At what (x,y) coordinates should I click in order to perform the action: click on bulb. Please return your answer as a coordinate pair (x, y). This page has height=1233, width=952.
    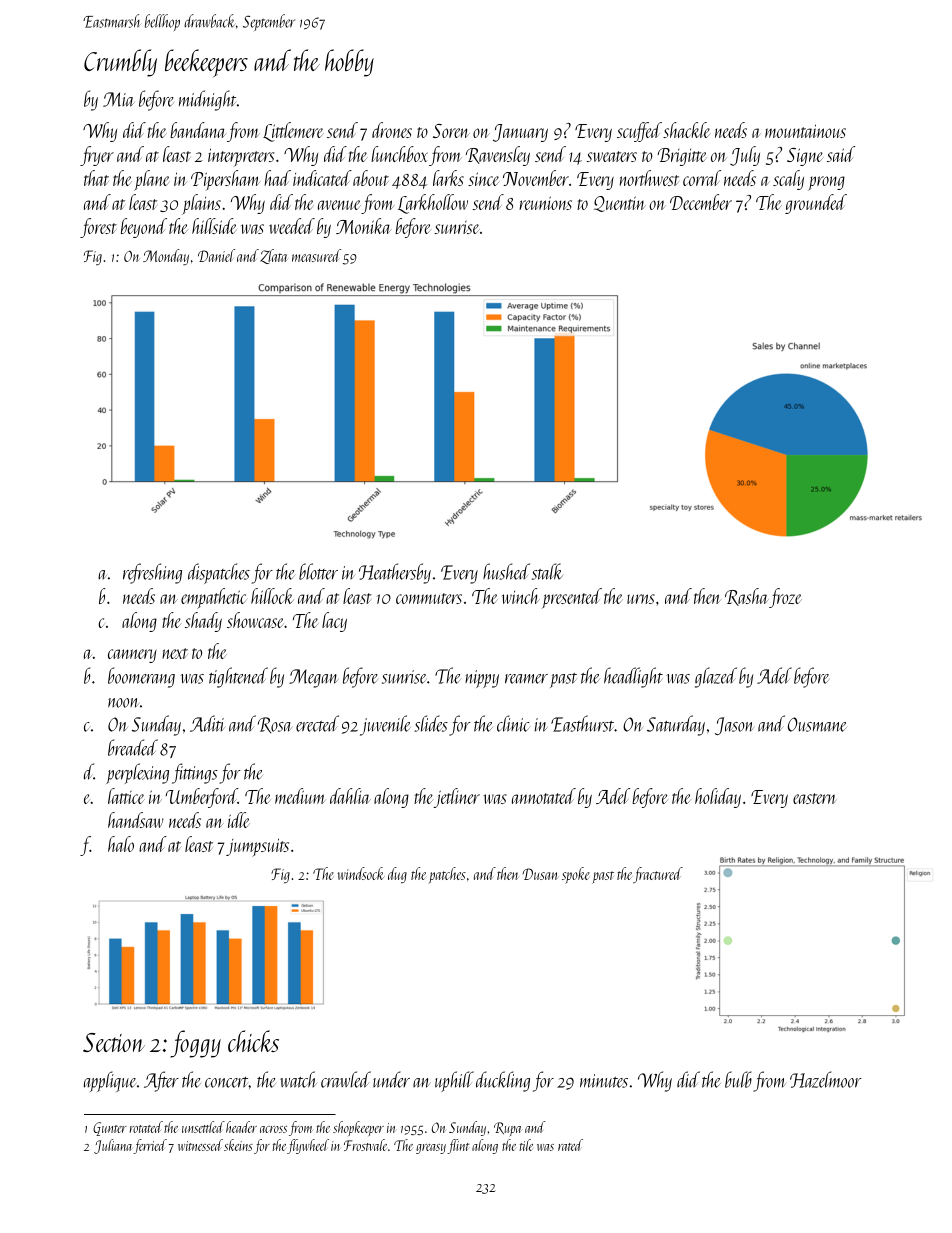
    Looking at the image, I should click on (738, 1079).
